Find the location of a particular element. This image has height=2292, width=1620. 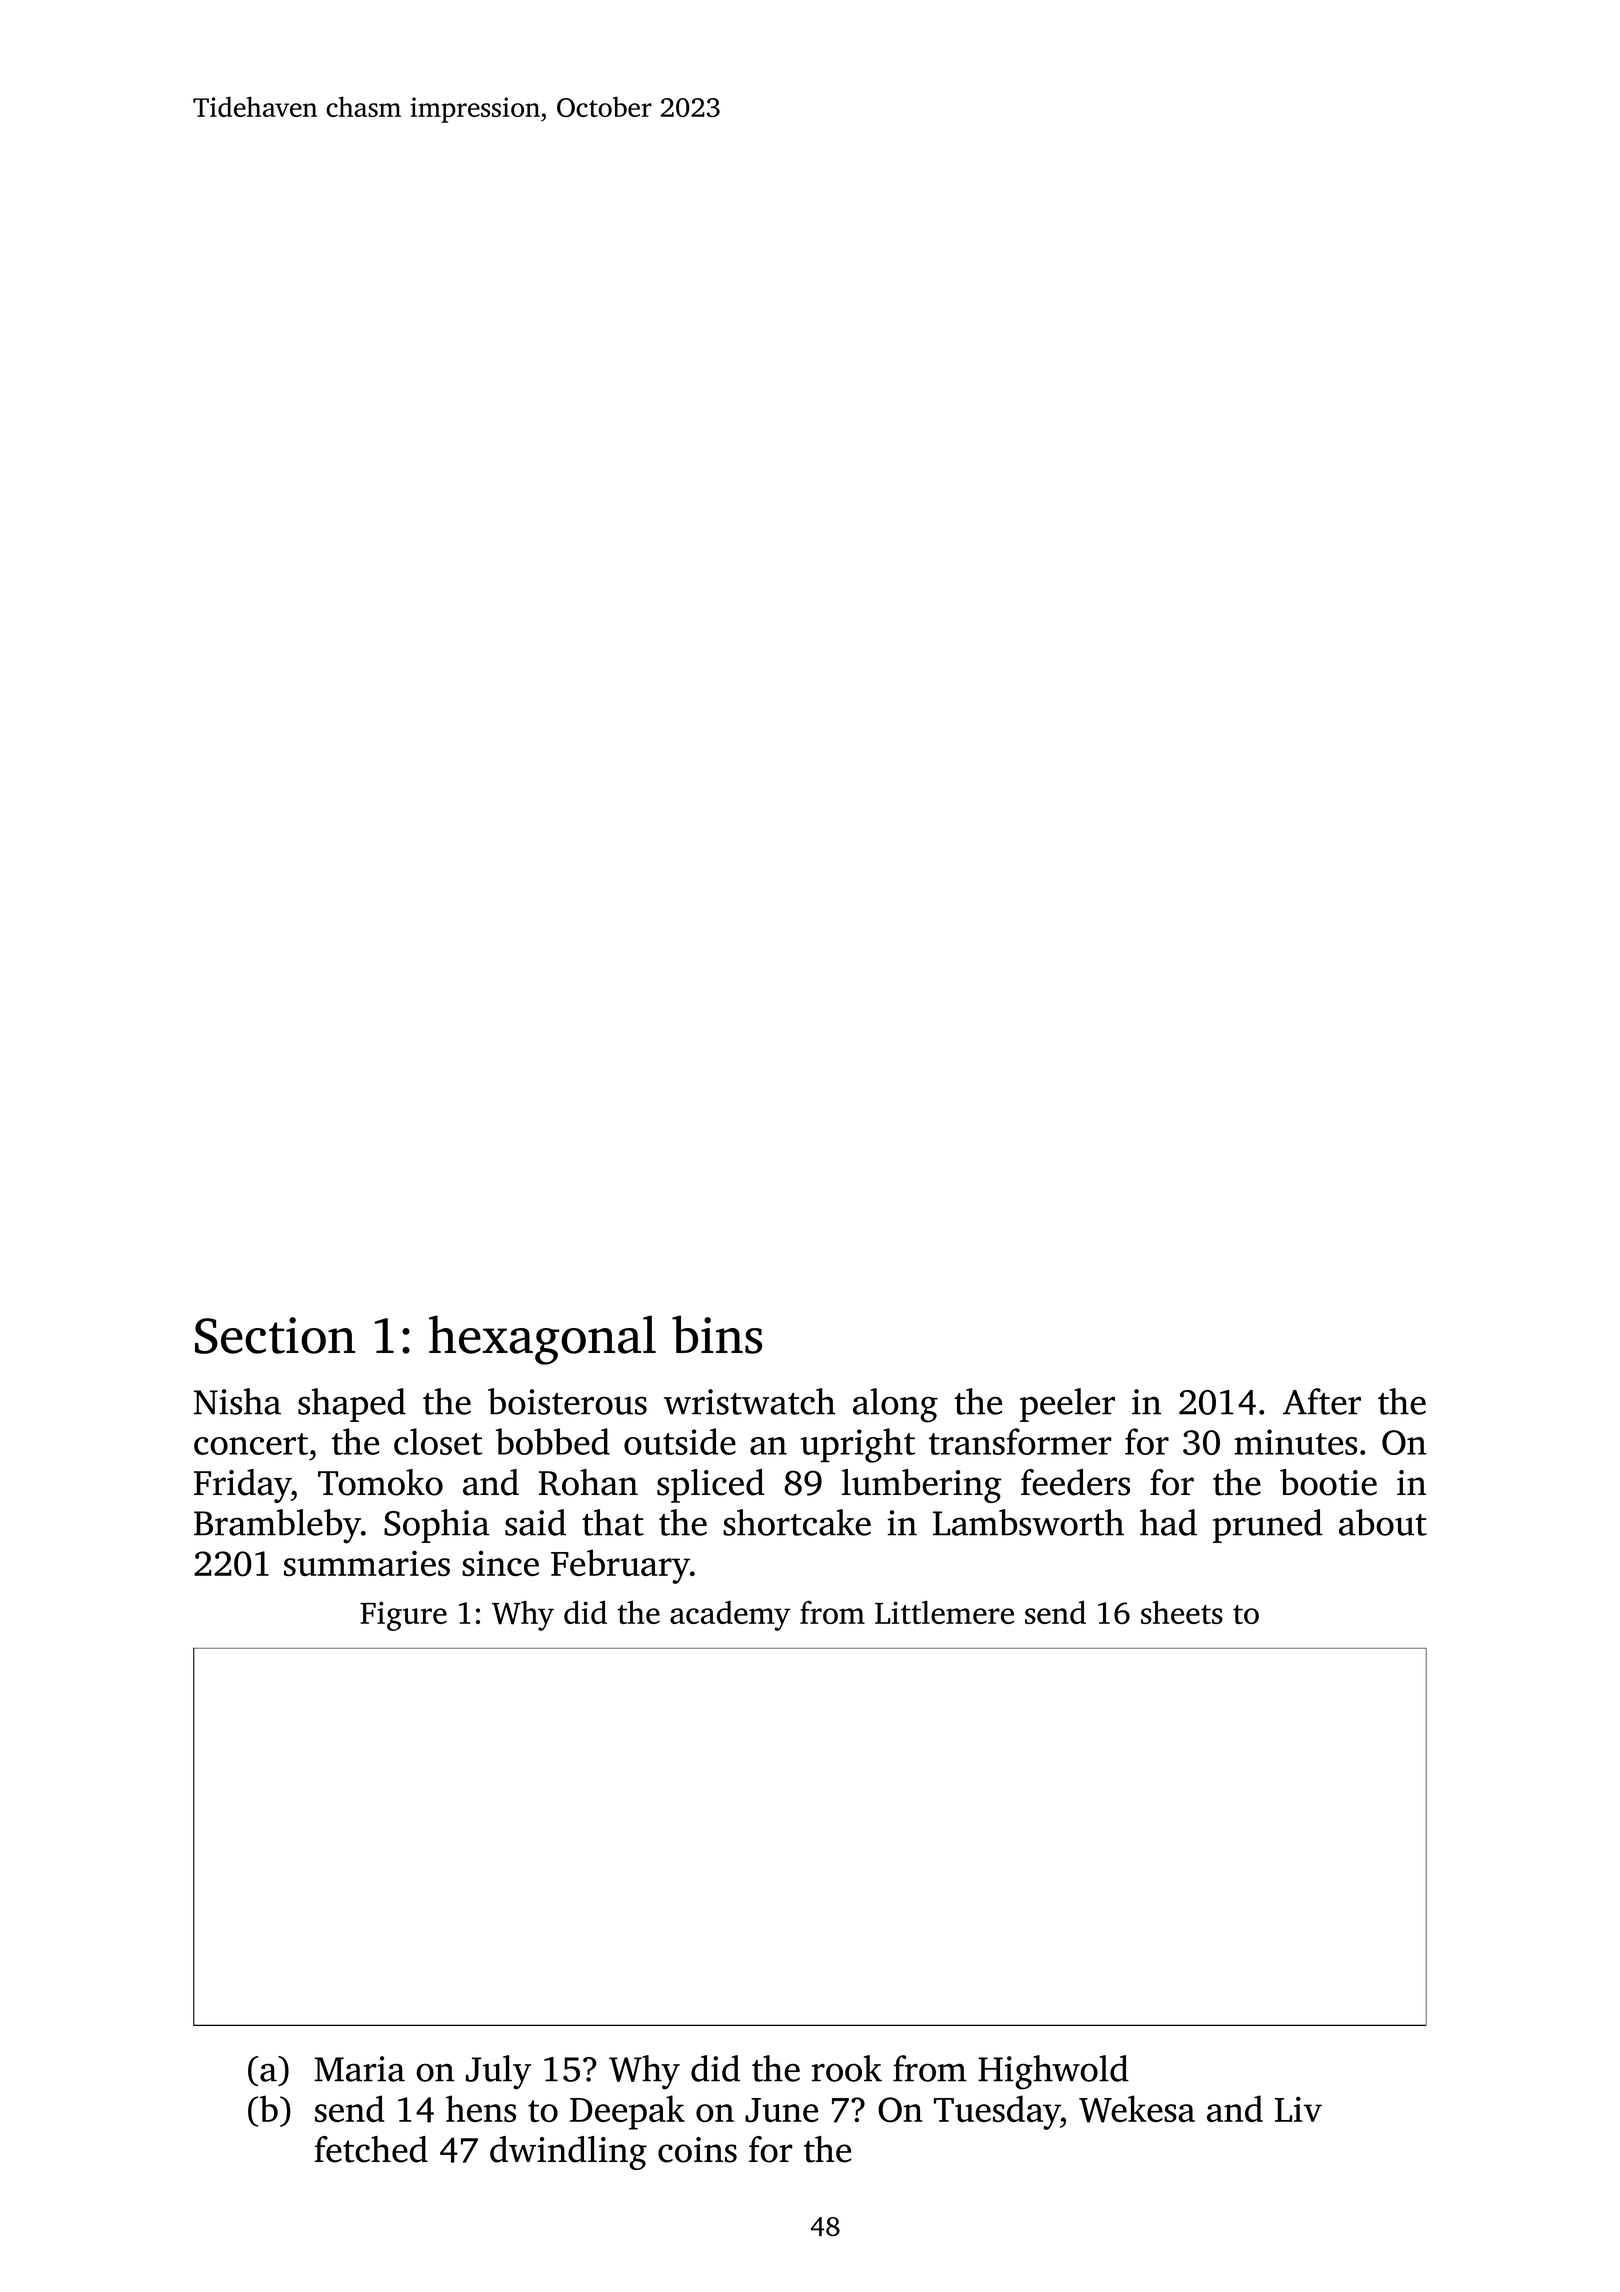

After is located at coordinates (1322, 1401).
